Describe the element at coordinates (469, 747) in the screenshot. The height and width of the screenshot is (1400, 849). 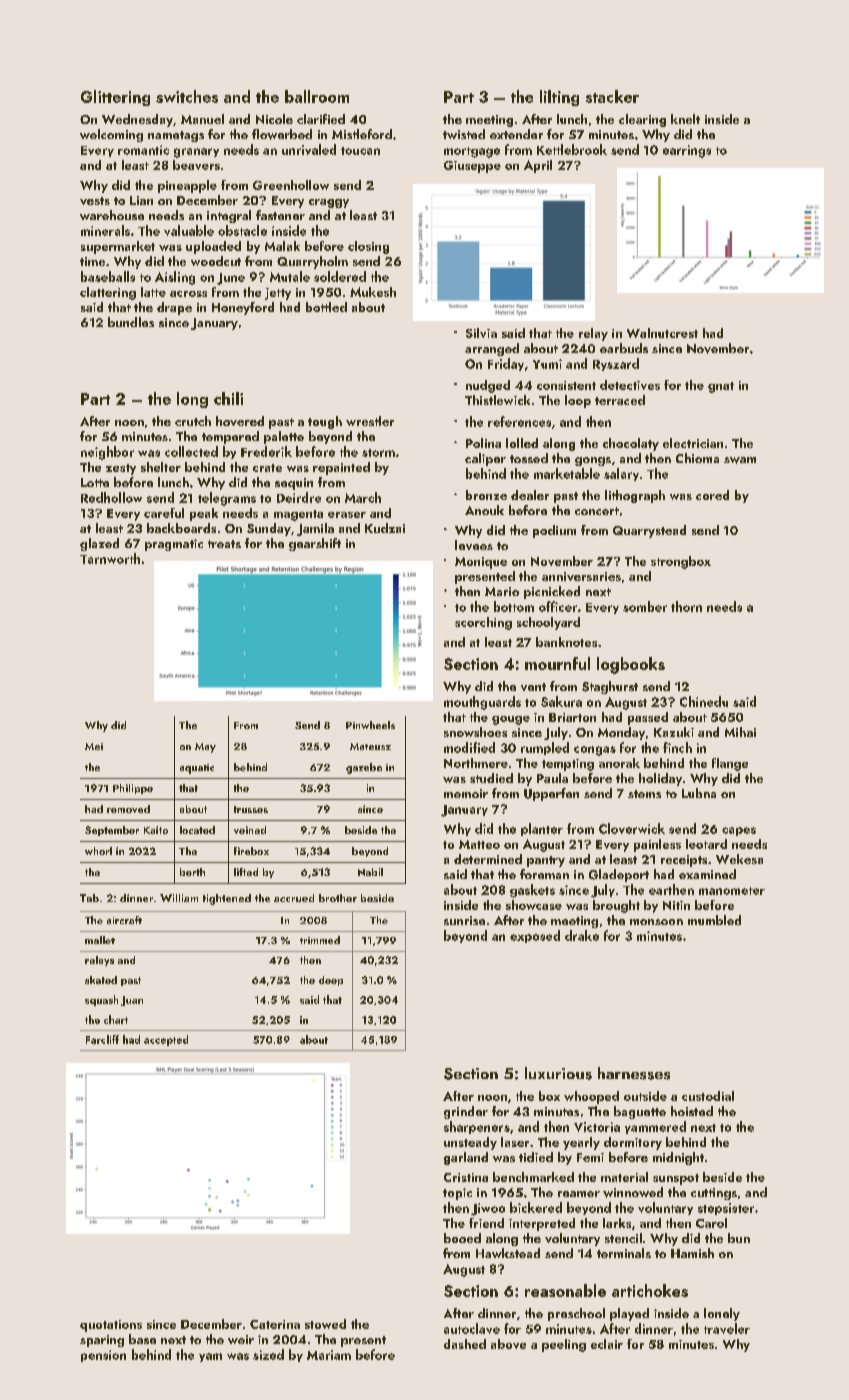
I see `modified` at that location.
